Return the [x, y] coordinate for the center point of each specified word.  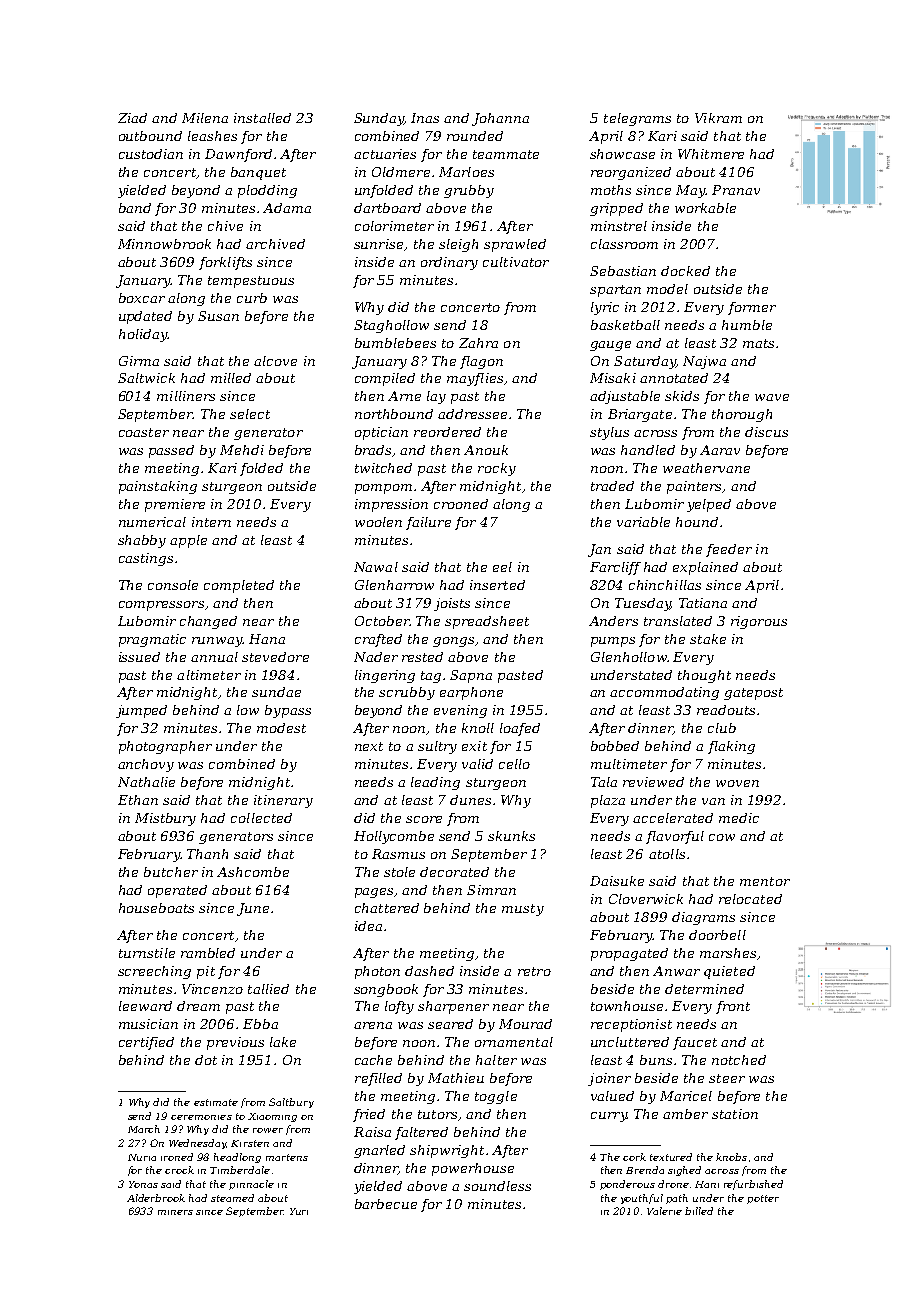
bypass [288, 711]
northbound [394, 414]
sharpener [453, 1007]
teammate [506, 154]
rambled [208, 953]
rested [422, 657]
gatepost [753, 694]
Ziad [132, 118]
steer [727, 1078]
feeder [729, 550]
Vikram [718, 118]
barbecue [386, 1204]
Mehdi [242, 450]
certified [146, 1043]
